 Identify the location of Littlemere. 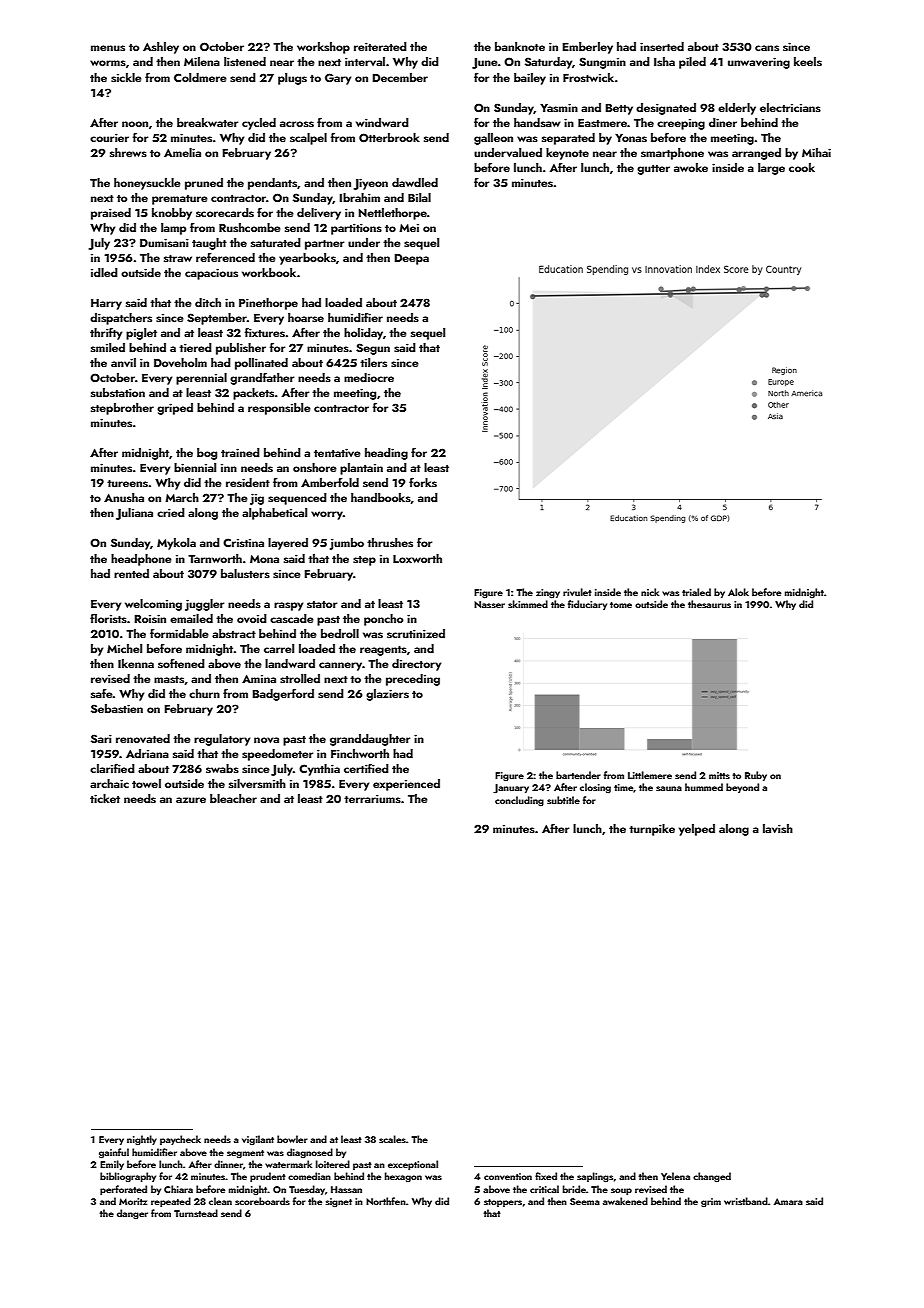
(650, 775).
